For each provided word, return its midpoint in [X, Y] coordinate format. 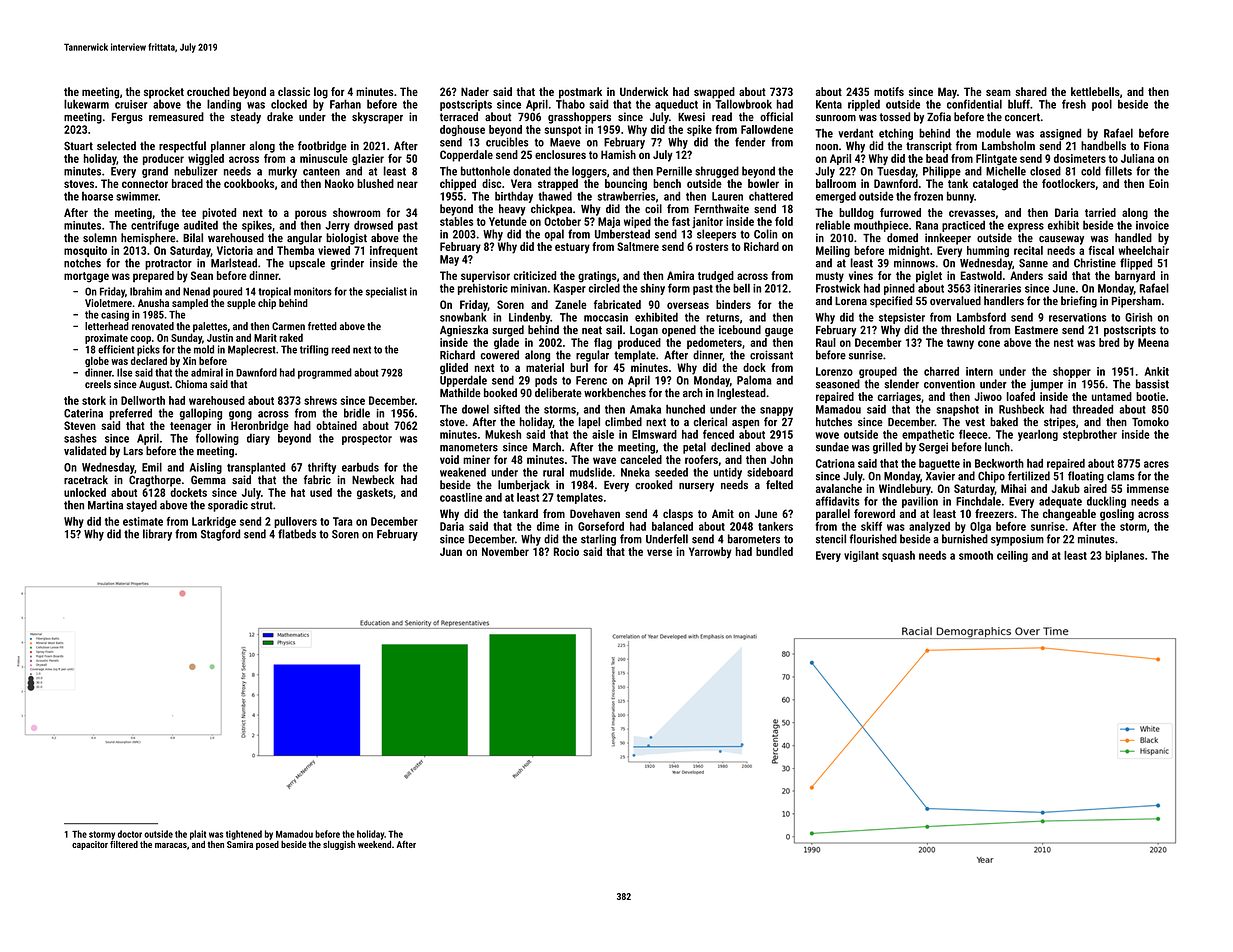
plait [198, 835]
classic [294, 91]
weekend [374, 844]
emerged [836, 197]
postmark [580, 93]
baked [1004, 421]
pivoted [219, 214]
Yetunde [508, 221]
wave [604, 460]
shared [1031, 91]
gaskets [375, 493]
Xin [189, 361]
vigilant [861, 556]
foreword [874, 513]
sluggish [339, 845]
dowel [475, 409]
